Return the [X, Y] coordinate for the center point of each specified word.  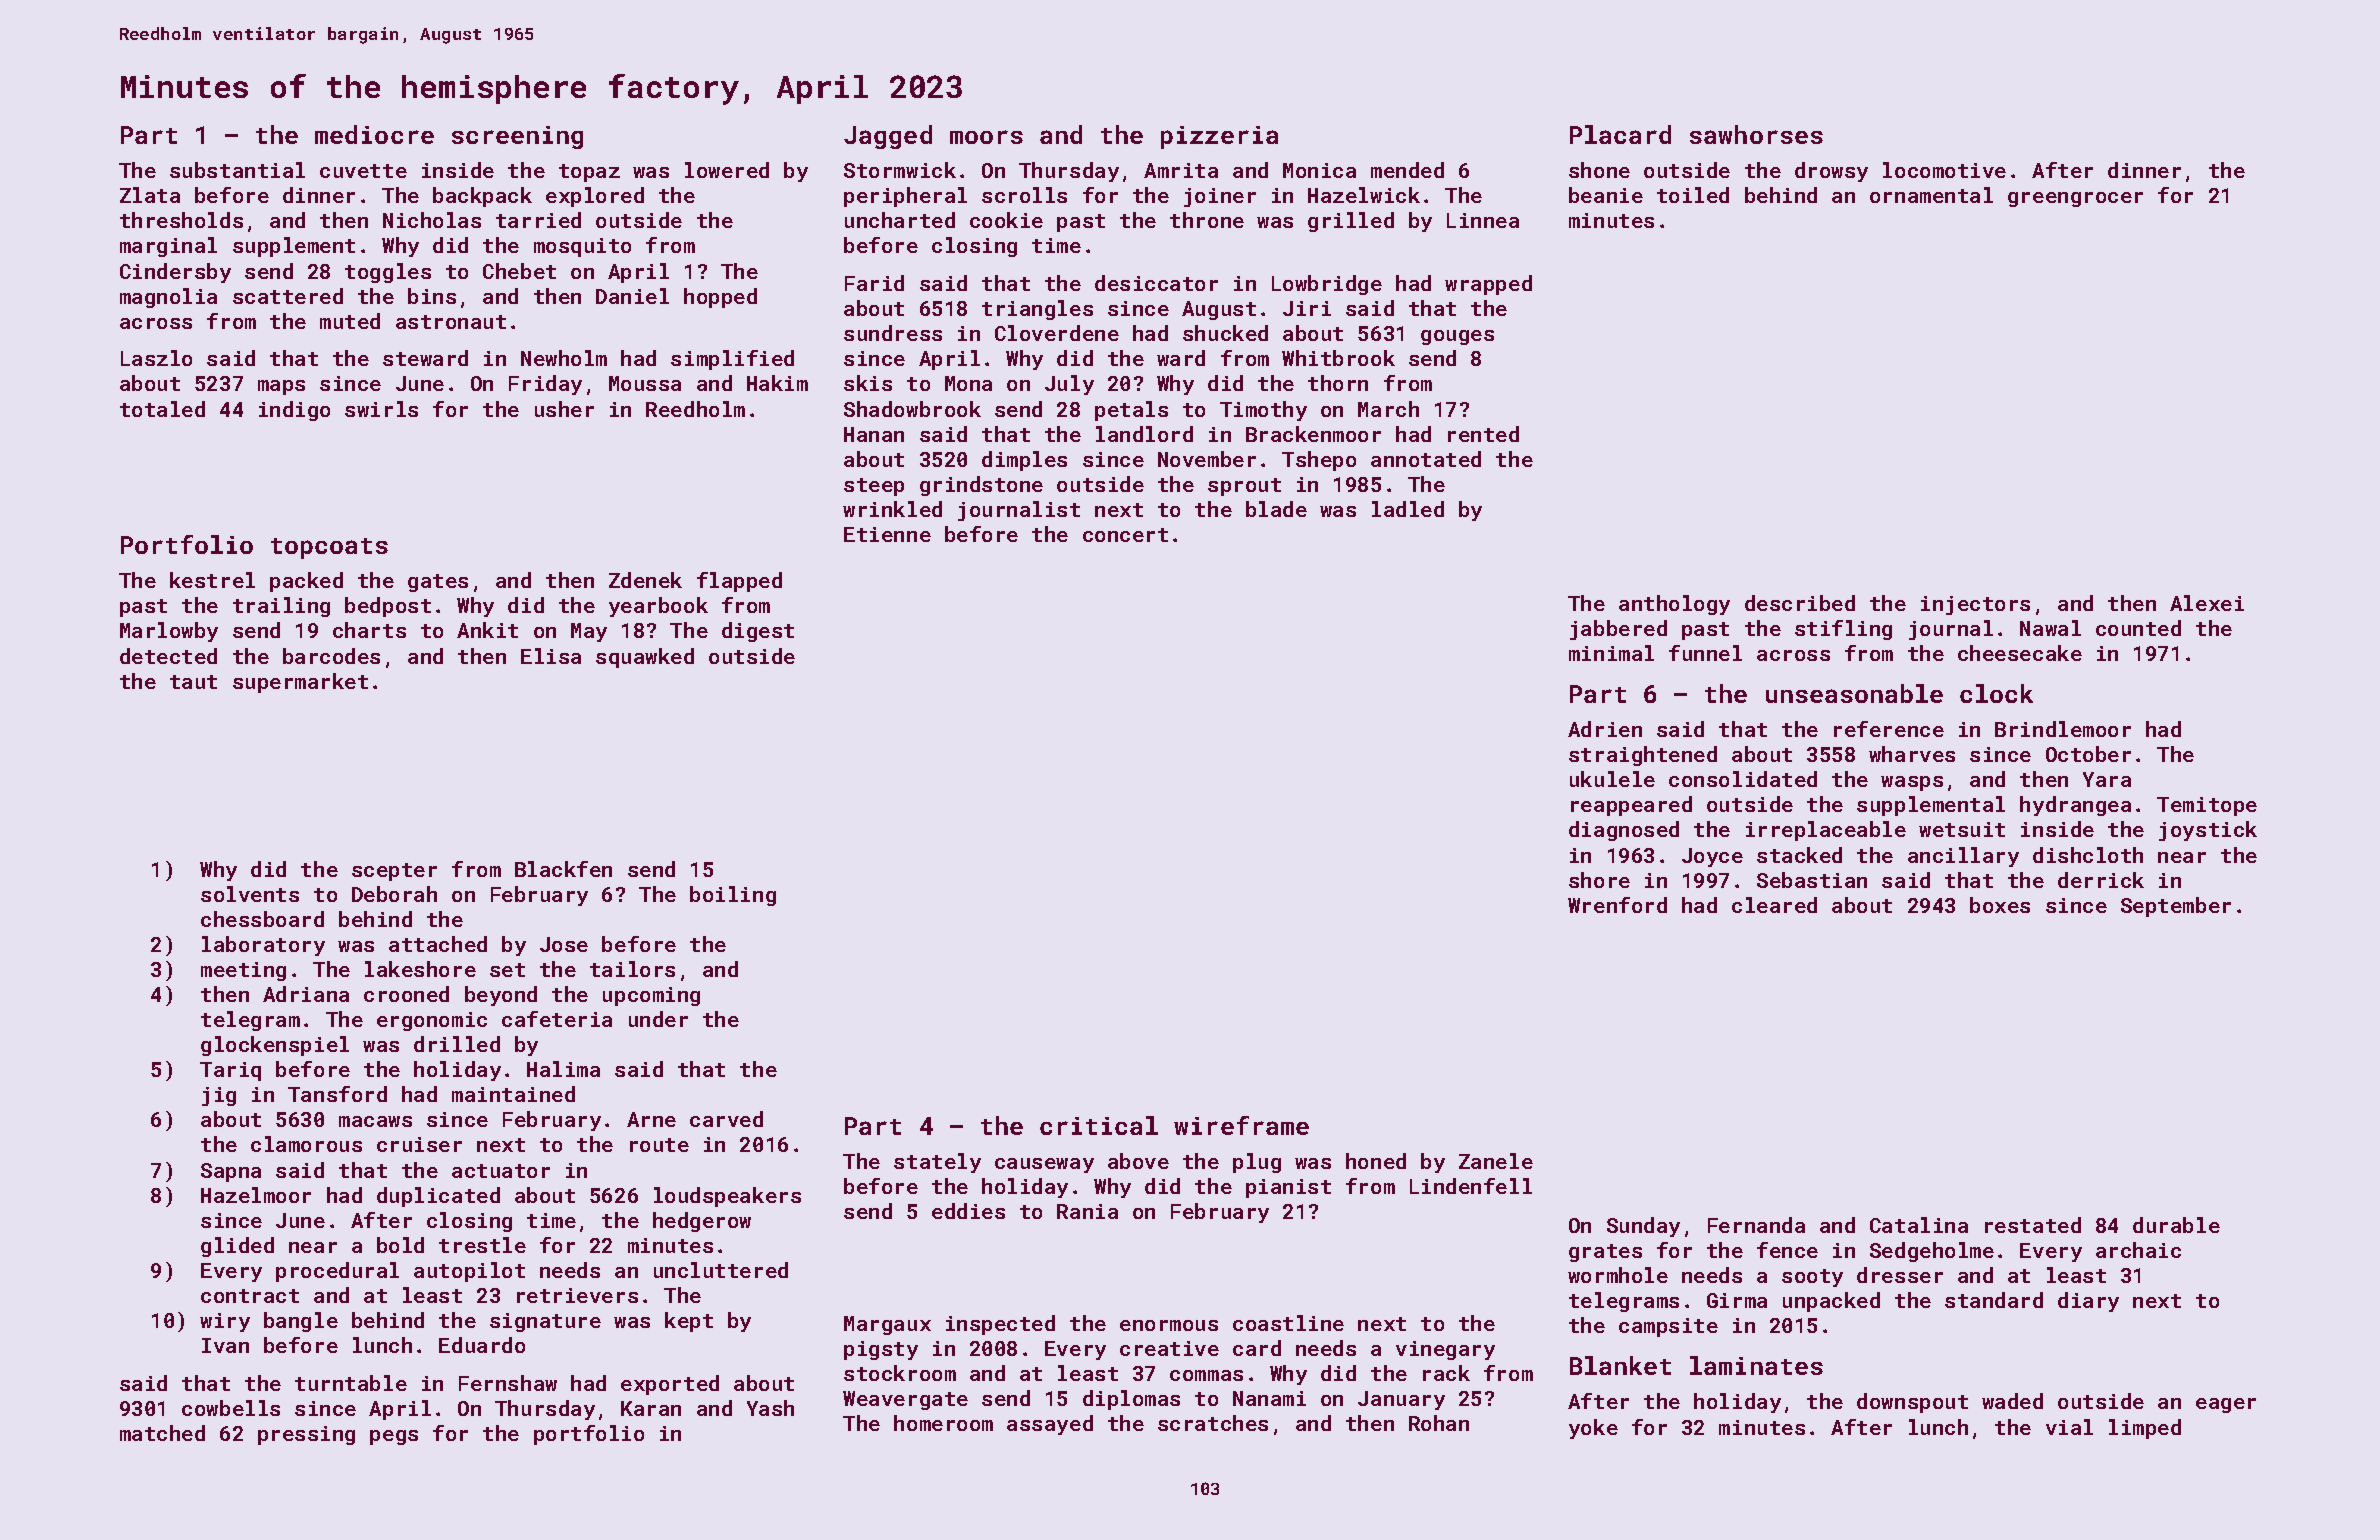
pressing [306, 1435]
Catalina [1919, 1225]
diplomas [1131, 1400]
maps [281, 387]
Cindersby [175, 273]
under [658, 1019]
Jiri [1307, 308]
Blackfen [563, 869]
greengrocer [2075, 199]
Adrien [1605, 729]
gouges [1457, 337]
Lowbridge [1327, 285]
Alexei [2207, 603]
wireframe [1241, 1125]
